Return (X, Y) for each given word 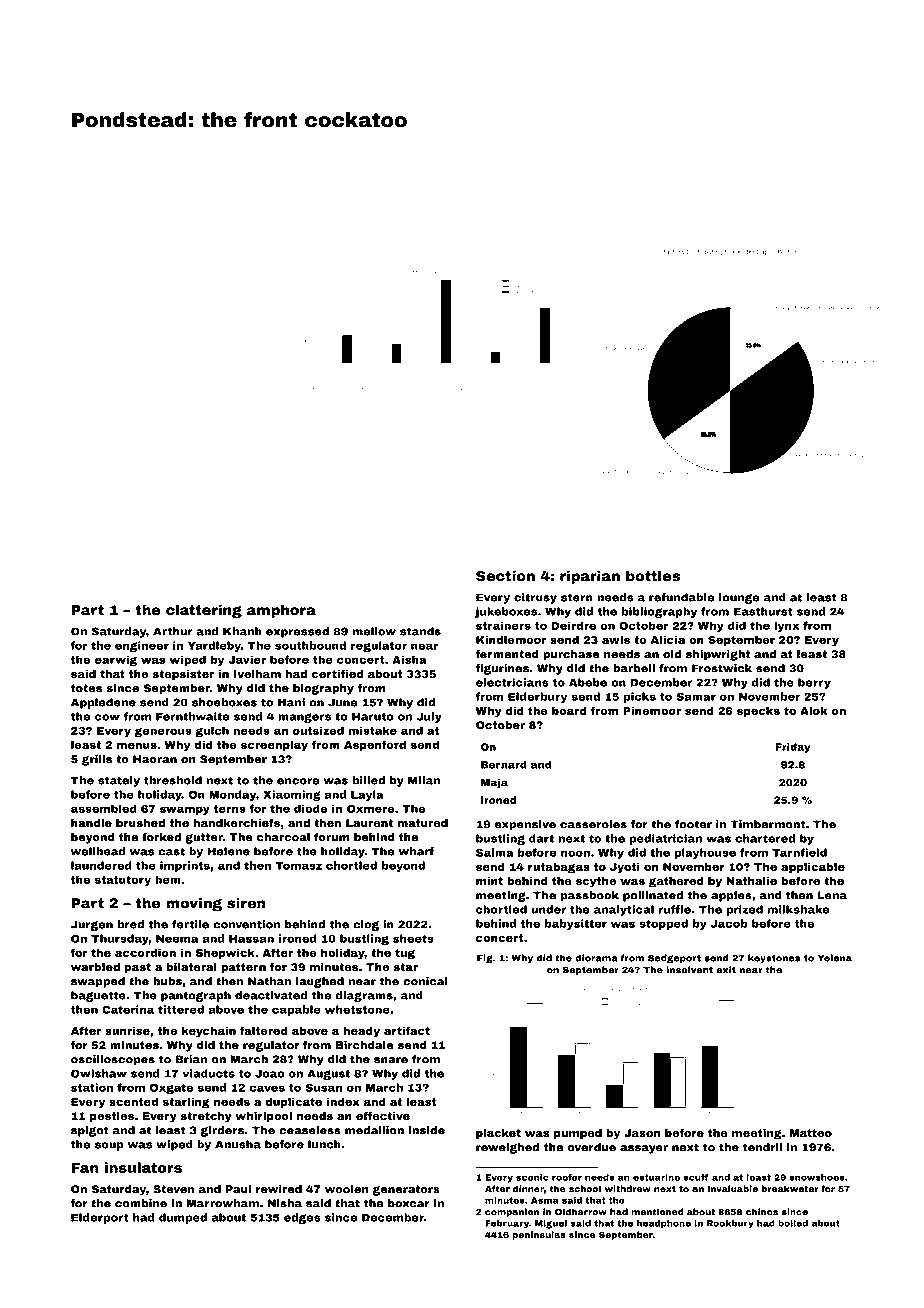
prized (744, 910)
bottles (653, 576)
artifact (407, 1030)
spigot (90, 1131)
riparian (590, 577)
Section (505, 576)
